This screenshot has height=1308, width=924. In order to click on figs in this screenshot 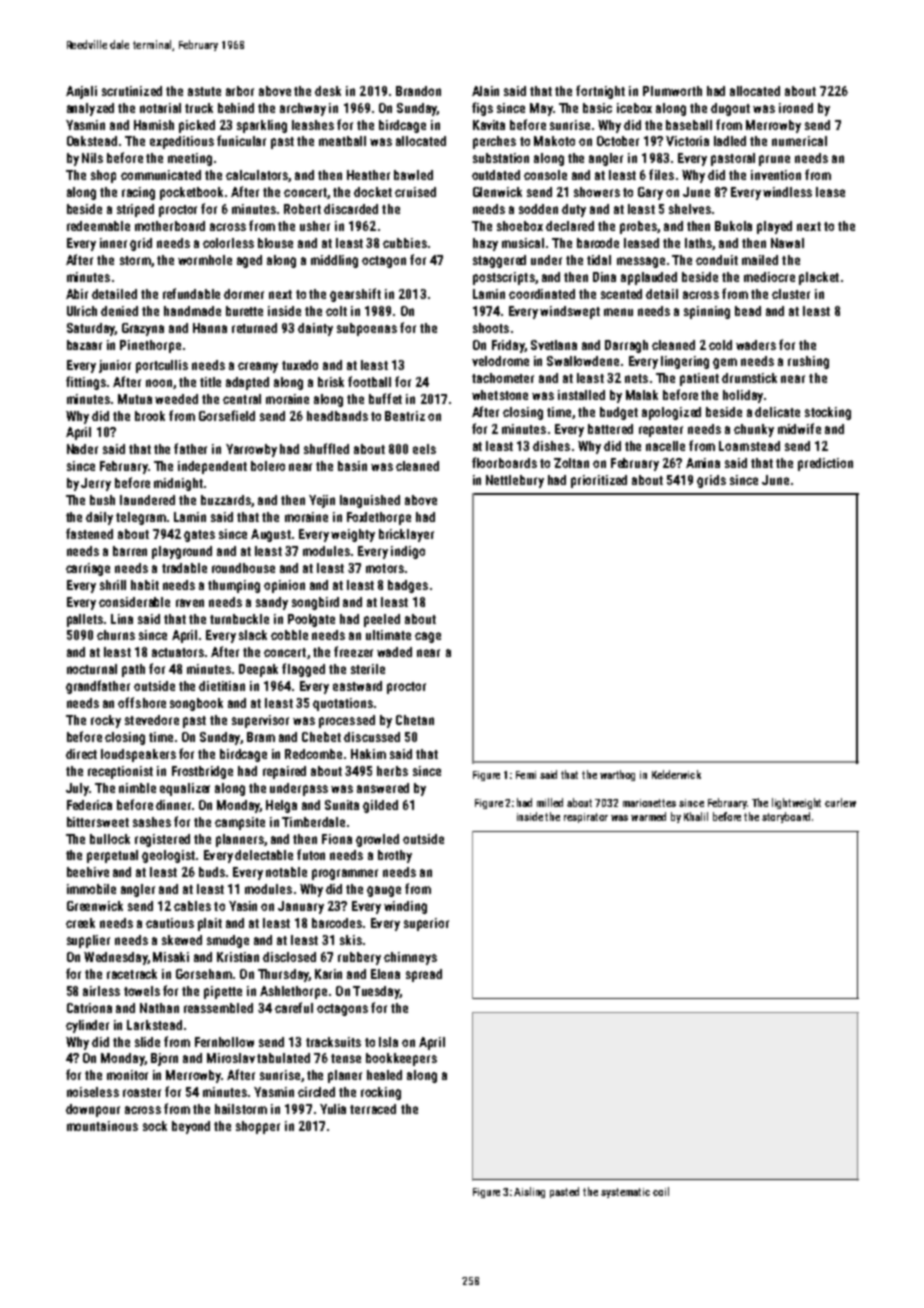, I will do `click(482, 109)`.
